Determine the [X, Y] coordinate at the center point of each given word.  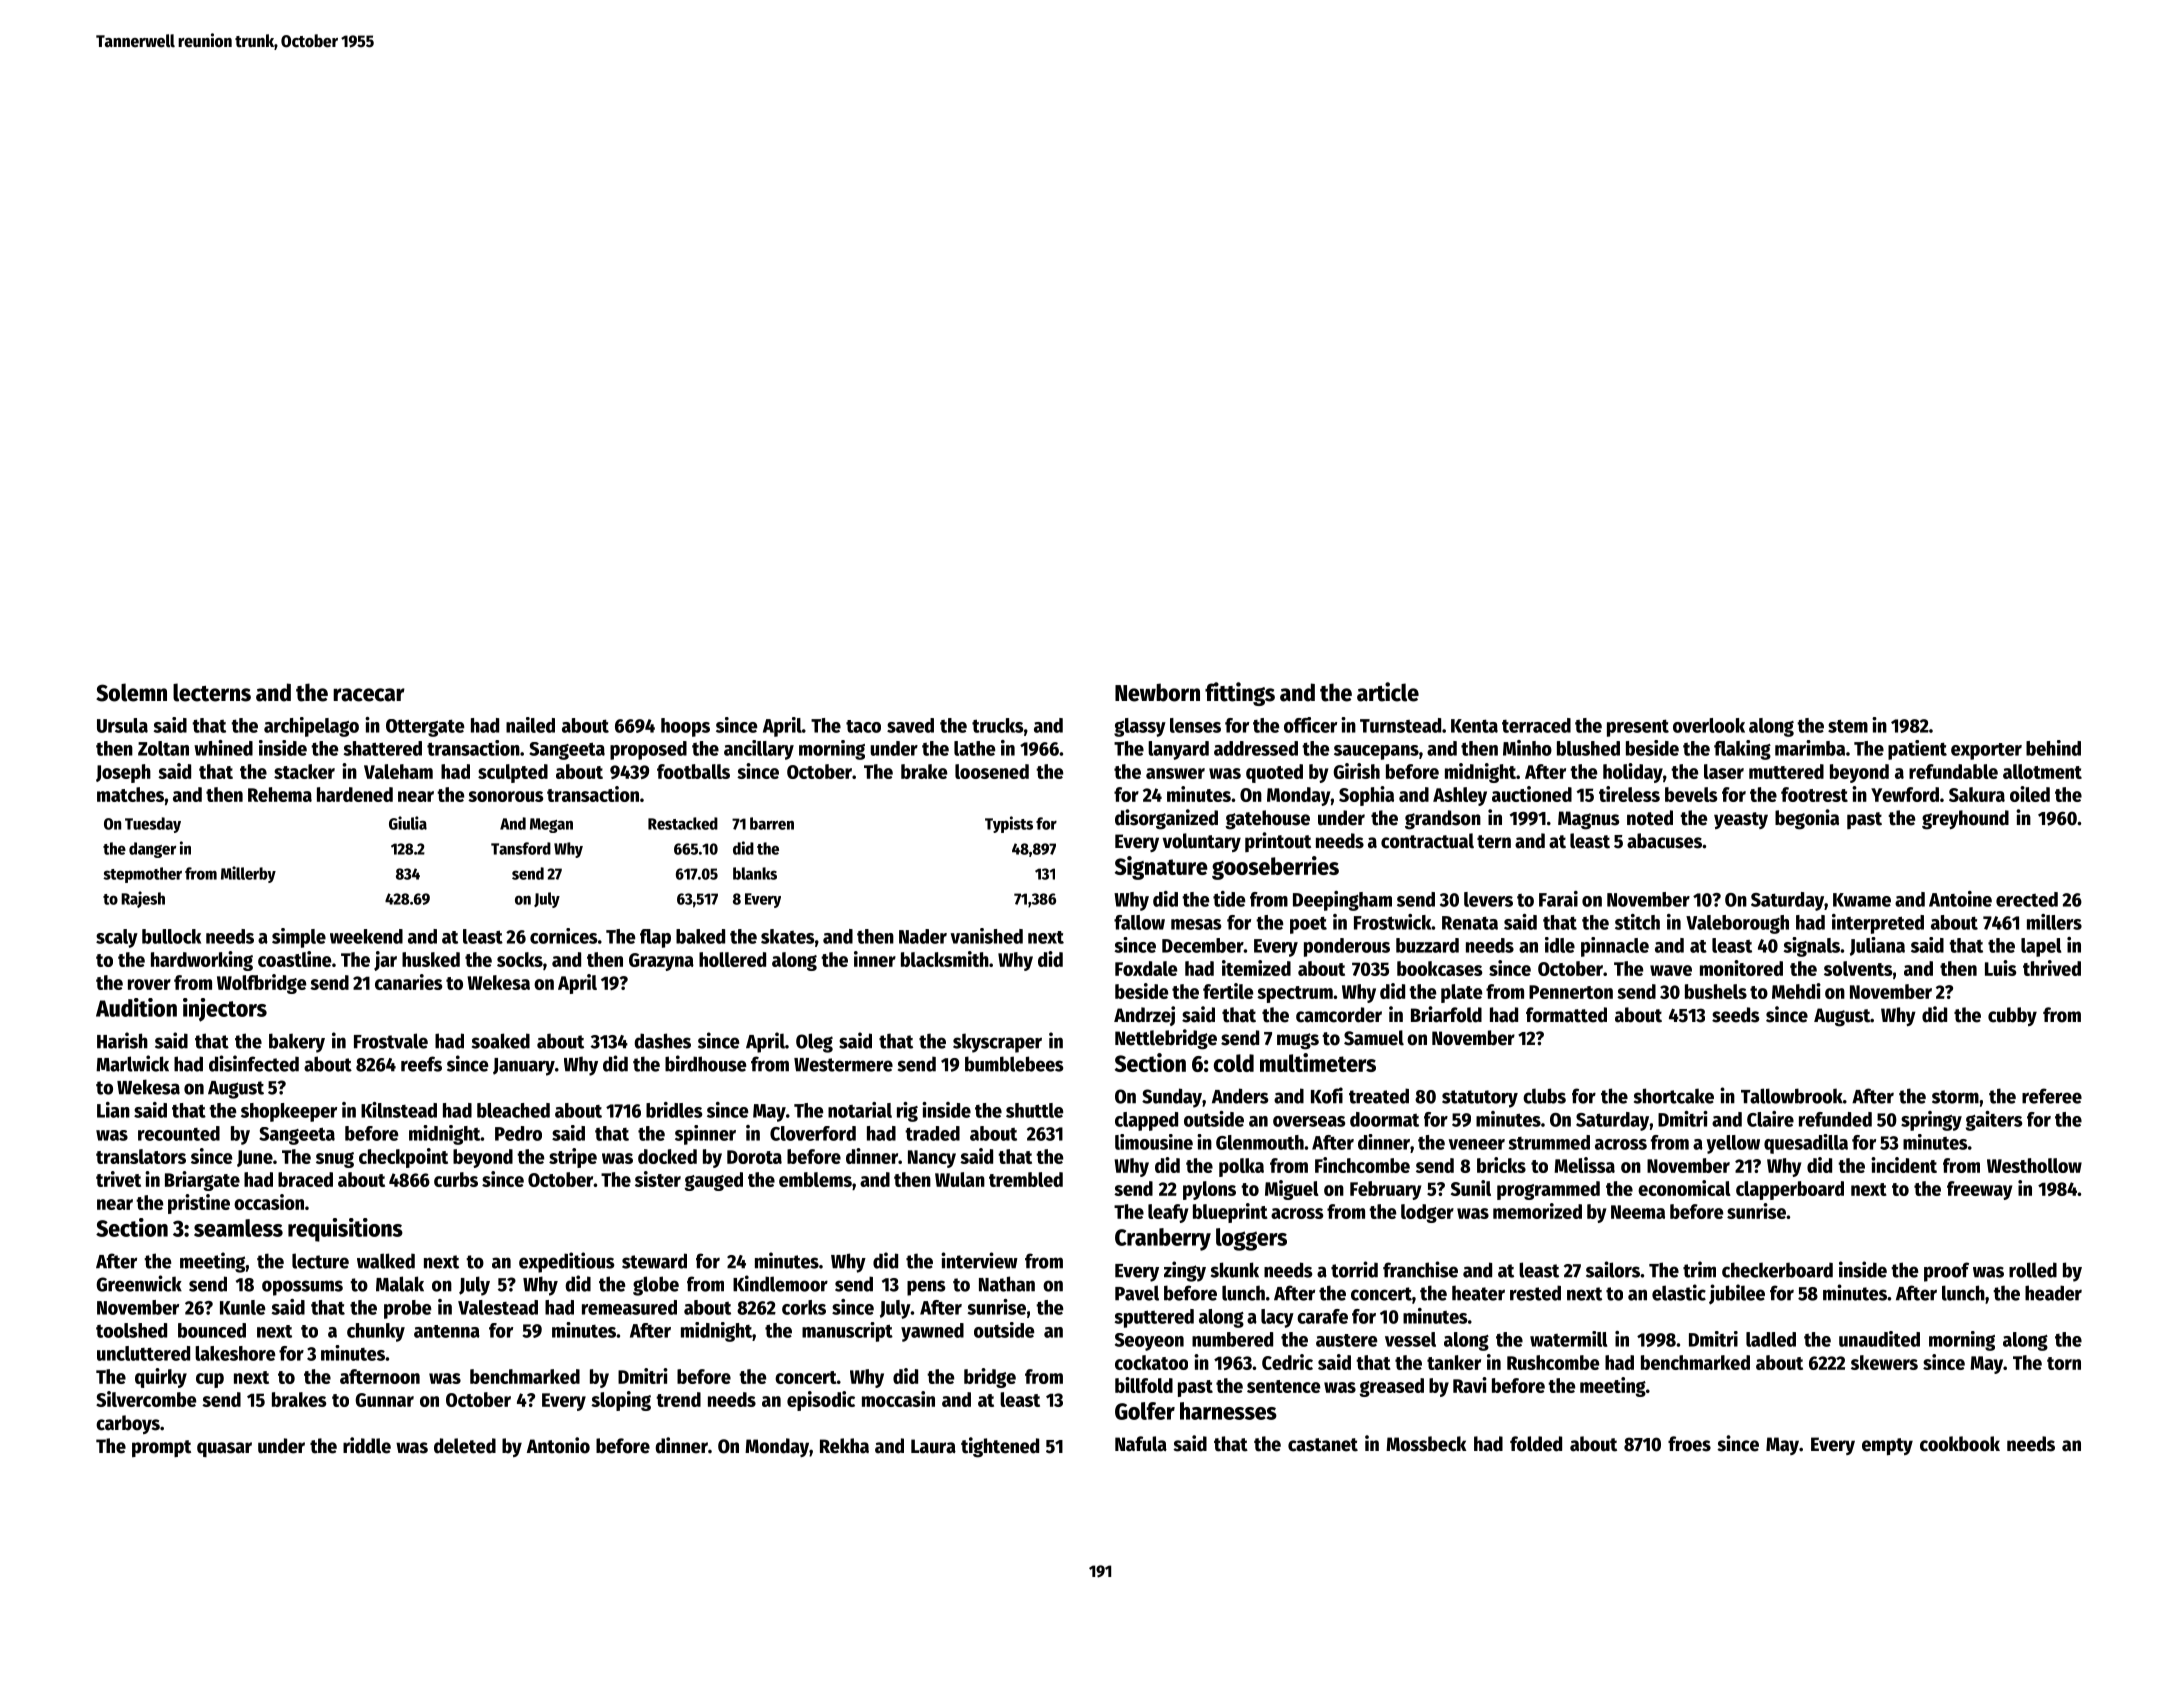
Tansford [521, 848]
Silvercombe [146, 1399]
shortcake [1674, 1096]
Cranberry [1163, 1239]
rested [1535, 1293]
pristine [199, 1204]
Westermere [843, 1065]
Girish [1356, 771]
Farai [1558, 899]
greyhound [1965, 820]
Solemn [131, 692]
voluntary [1202, 842]
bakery [297, 1043]
